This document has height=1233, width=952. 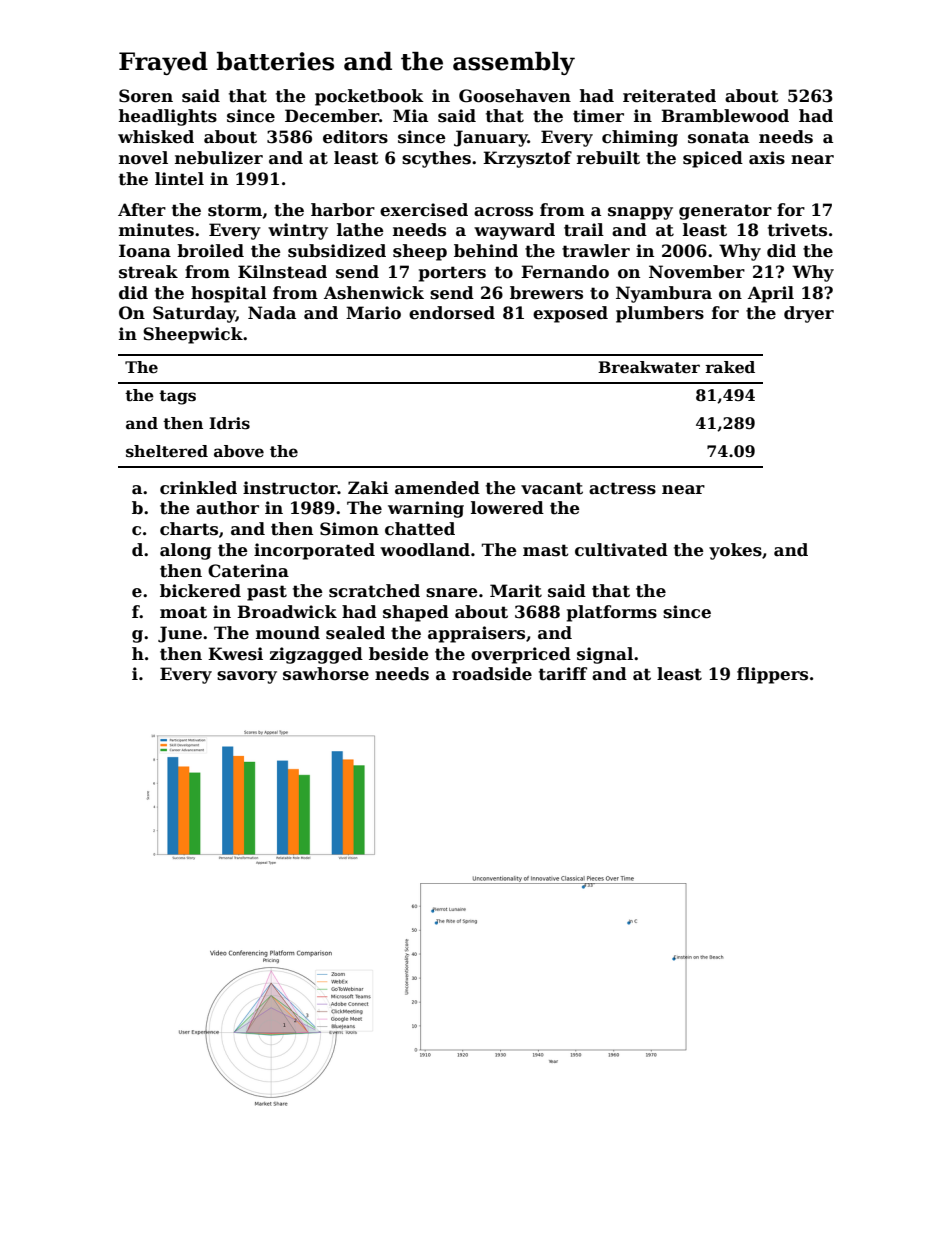 I want to click on generator, so click(x=725, y=212).
